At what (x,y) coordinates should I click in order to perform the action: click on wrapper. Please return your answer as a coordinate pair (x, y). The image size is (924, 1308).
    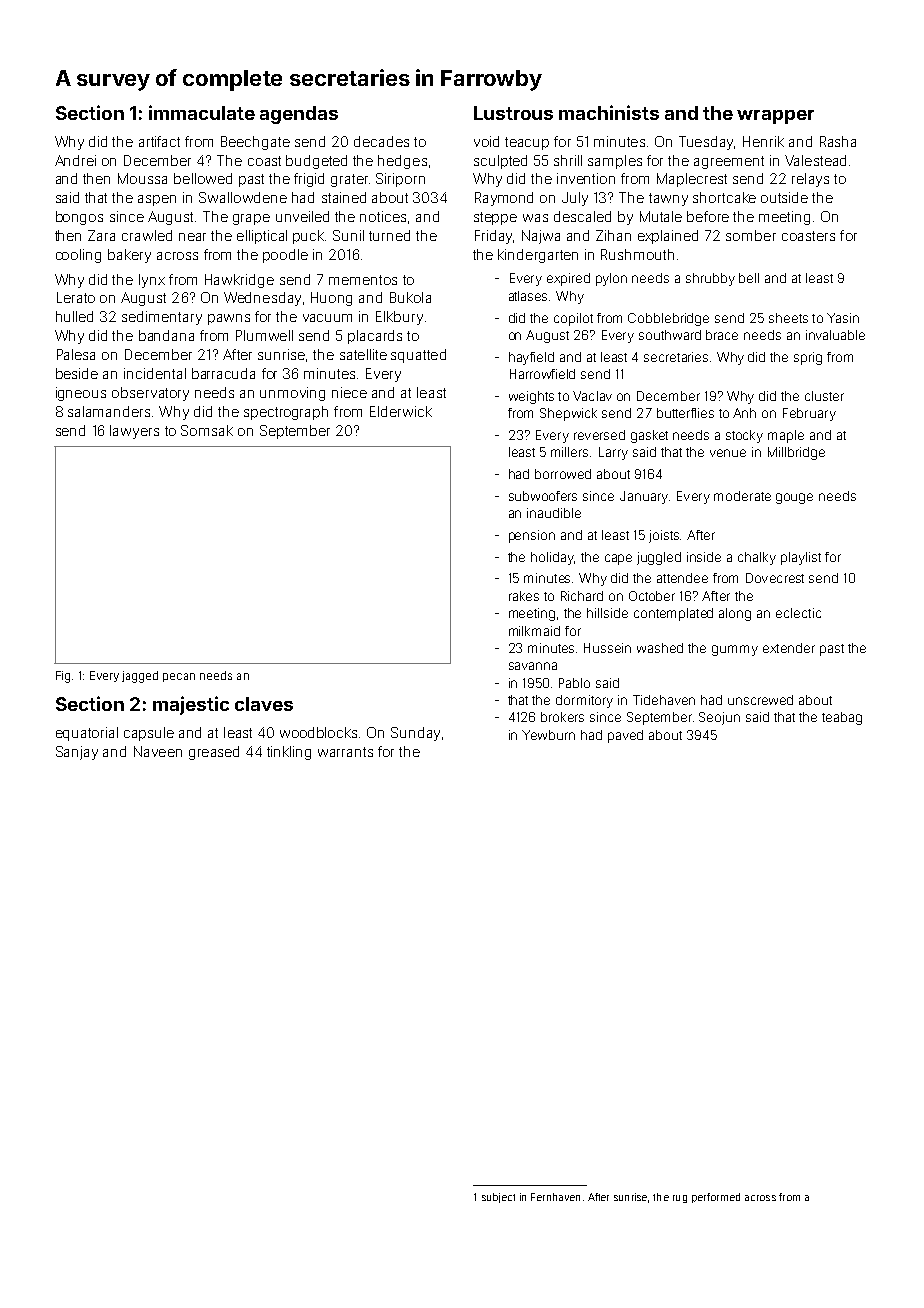
    Looking at the image, I should click on (775, 117).
